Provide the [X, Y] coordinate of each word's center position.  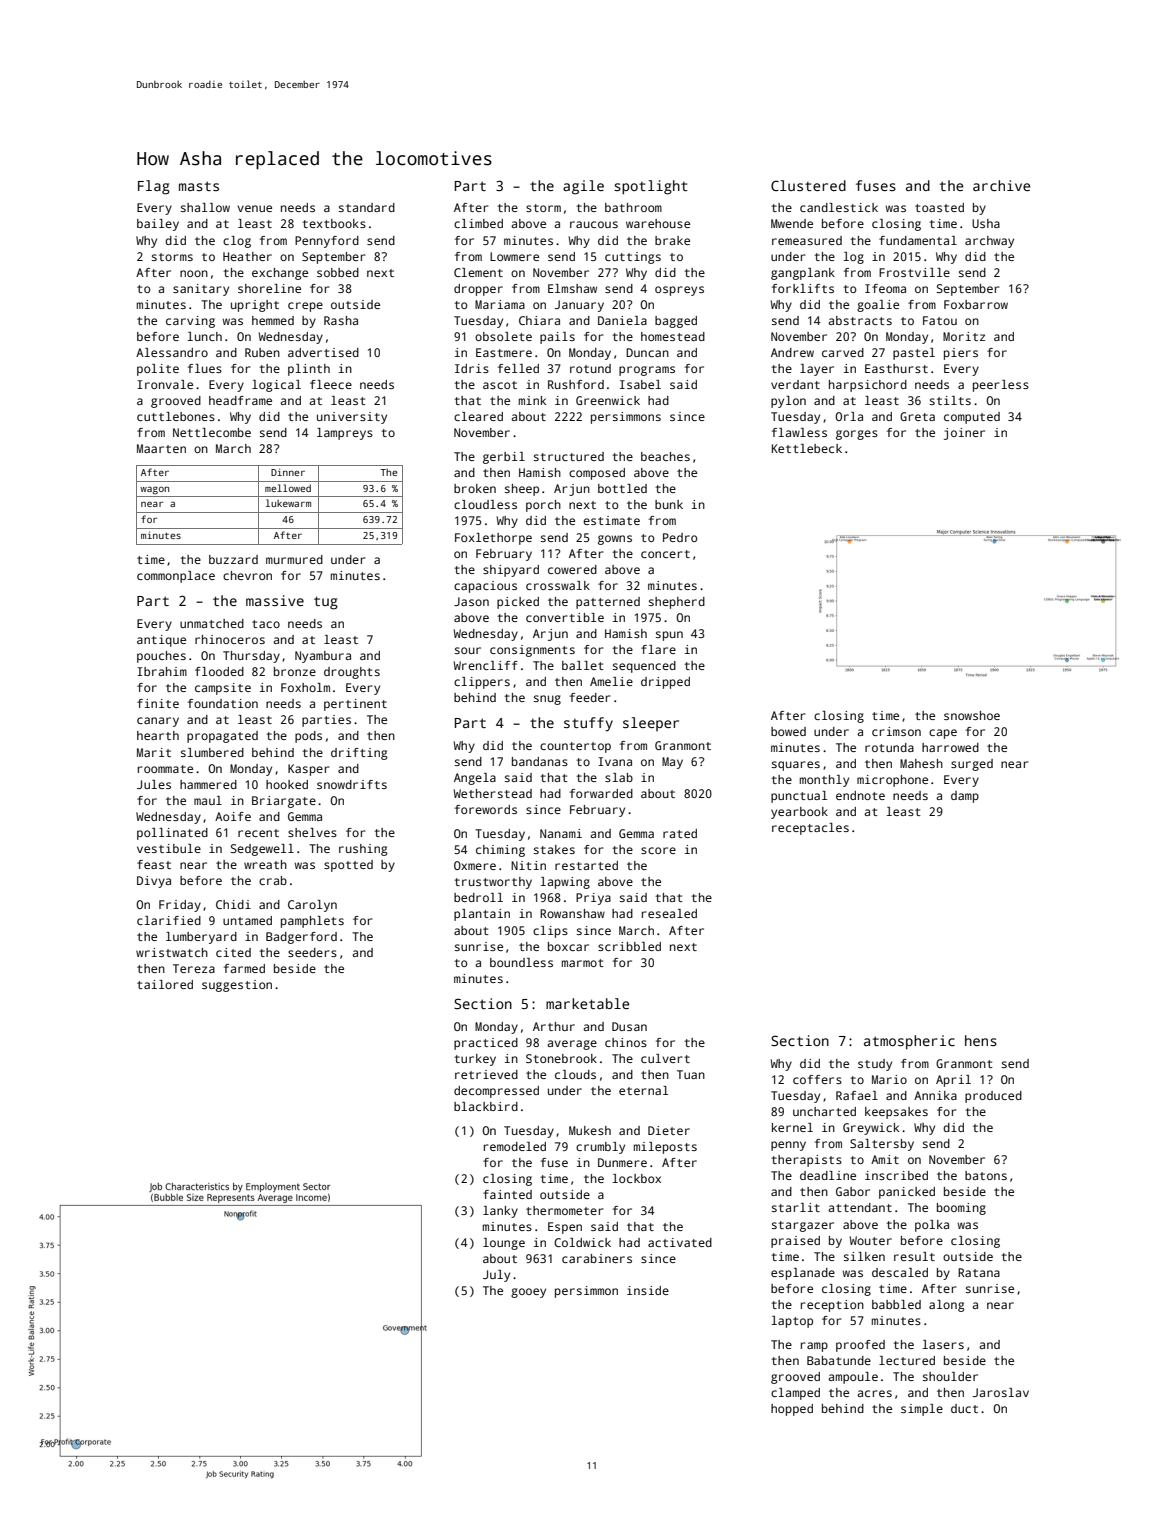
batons [986, 1175]
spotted [348, 866]
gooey [528, 1293]
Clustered [808, 185]
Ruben [262, 352]
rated [680, 833]
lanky [500, 1212]
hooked [287, 784]
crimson [896, 731]
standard [367, 207]
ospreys [679, 291]
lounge [504, 1244]
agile [583, 187]
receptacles [810, 829]
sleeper [651, 724]
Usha [986, 223]
